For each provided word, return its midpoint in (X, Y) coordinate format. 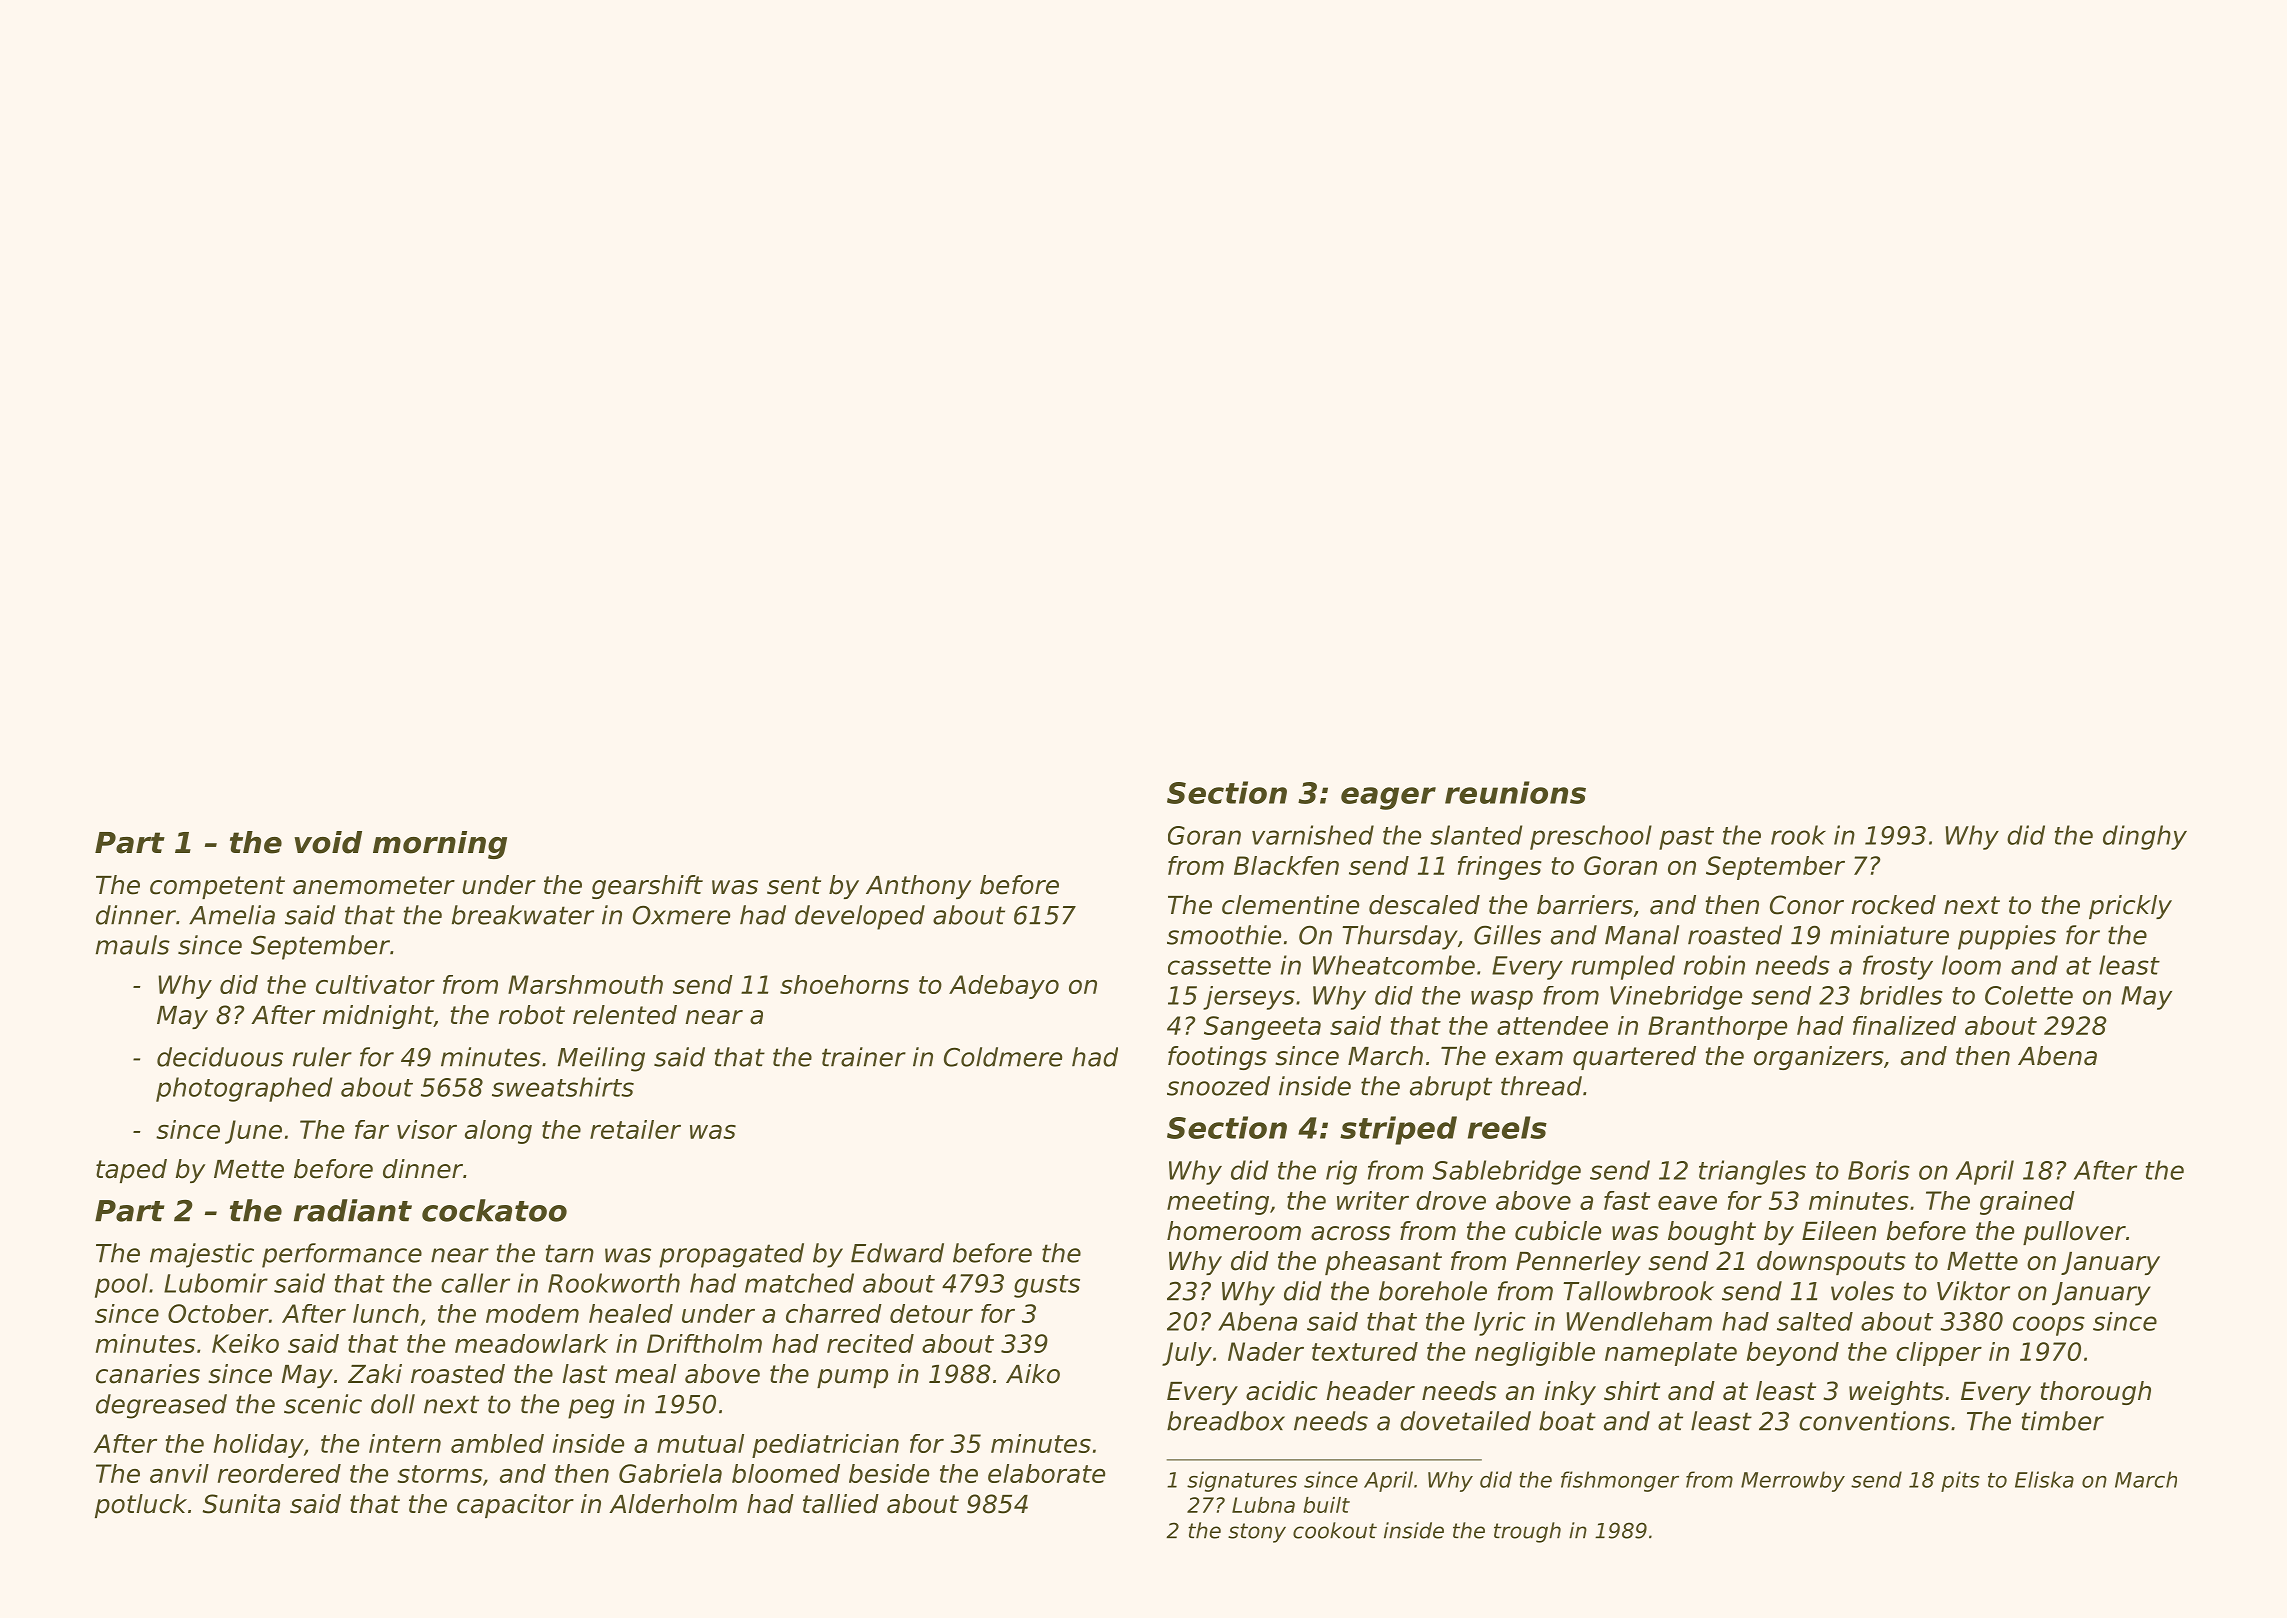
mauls (133, 945)
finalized (1904, 1025)
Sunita (241, 1504)
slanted (1476, 835)
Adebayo (1004, 987)
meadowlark (531, 1343)
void (328, 842)
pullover (2074, 1233)
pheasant (1383, 1263)
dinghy (2145, 837)
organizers (1819, 1058)
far (372, 1129)
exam (1529, 1058)
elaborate (1046, 1473)
